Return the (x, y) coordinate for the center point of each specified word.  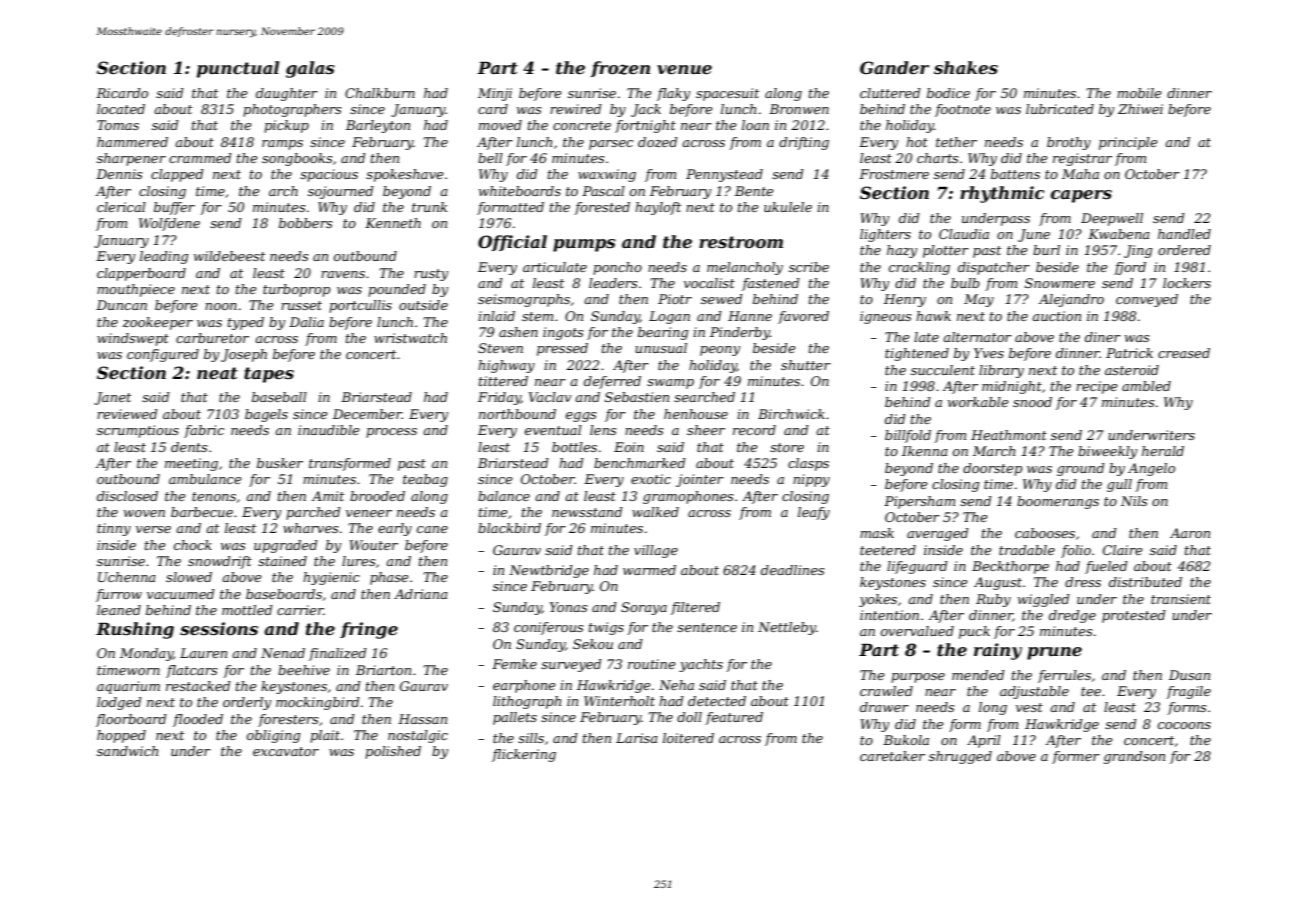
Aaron (1190, 533)
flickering (524, 755)
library (1001, 371)
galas (310, 69)
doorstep (992, 469)
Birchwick (791, 414)
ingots (563, 333)
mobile (1139, 93)
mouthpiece (136, 290)
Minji (495, 94)
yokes (878, 600)
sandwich (127, 751)
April (984, 741)
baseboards (284, 594)
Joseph (244, 355)
